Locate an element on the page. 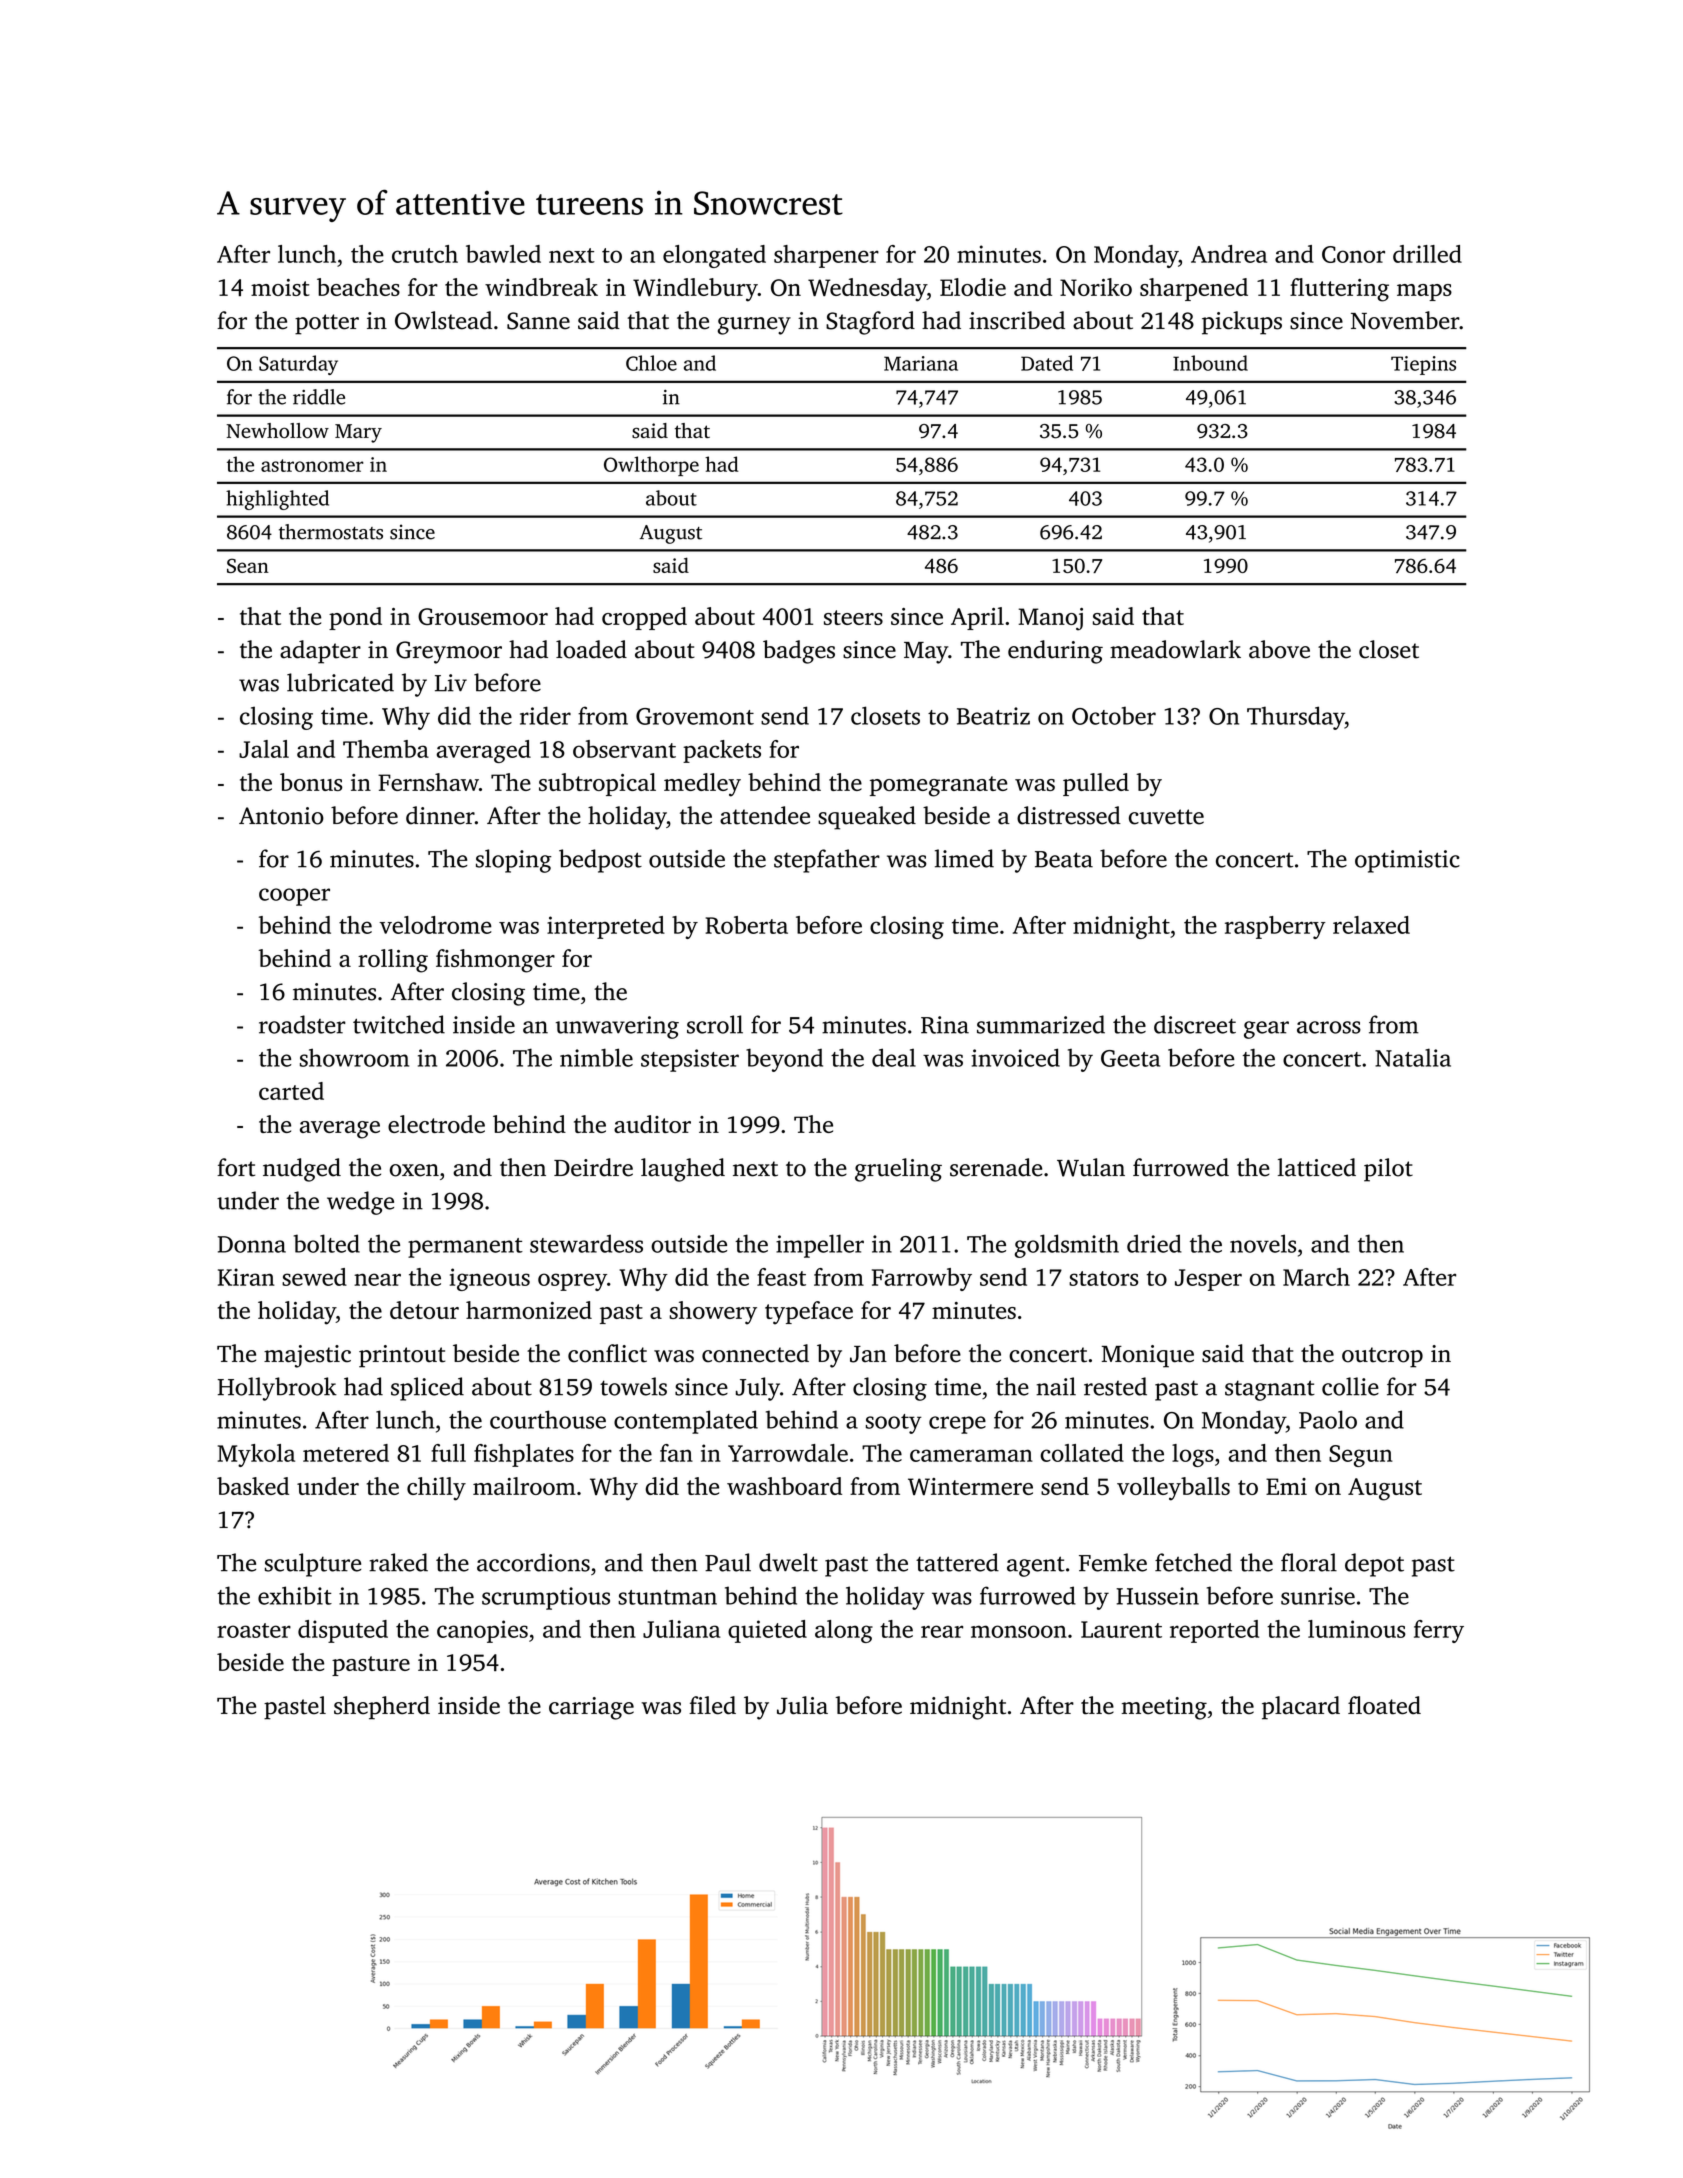  Conor is located at coordinates (1353, 254).
